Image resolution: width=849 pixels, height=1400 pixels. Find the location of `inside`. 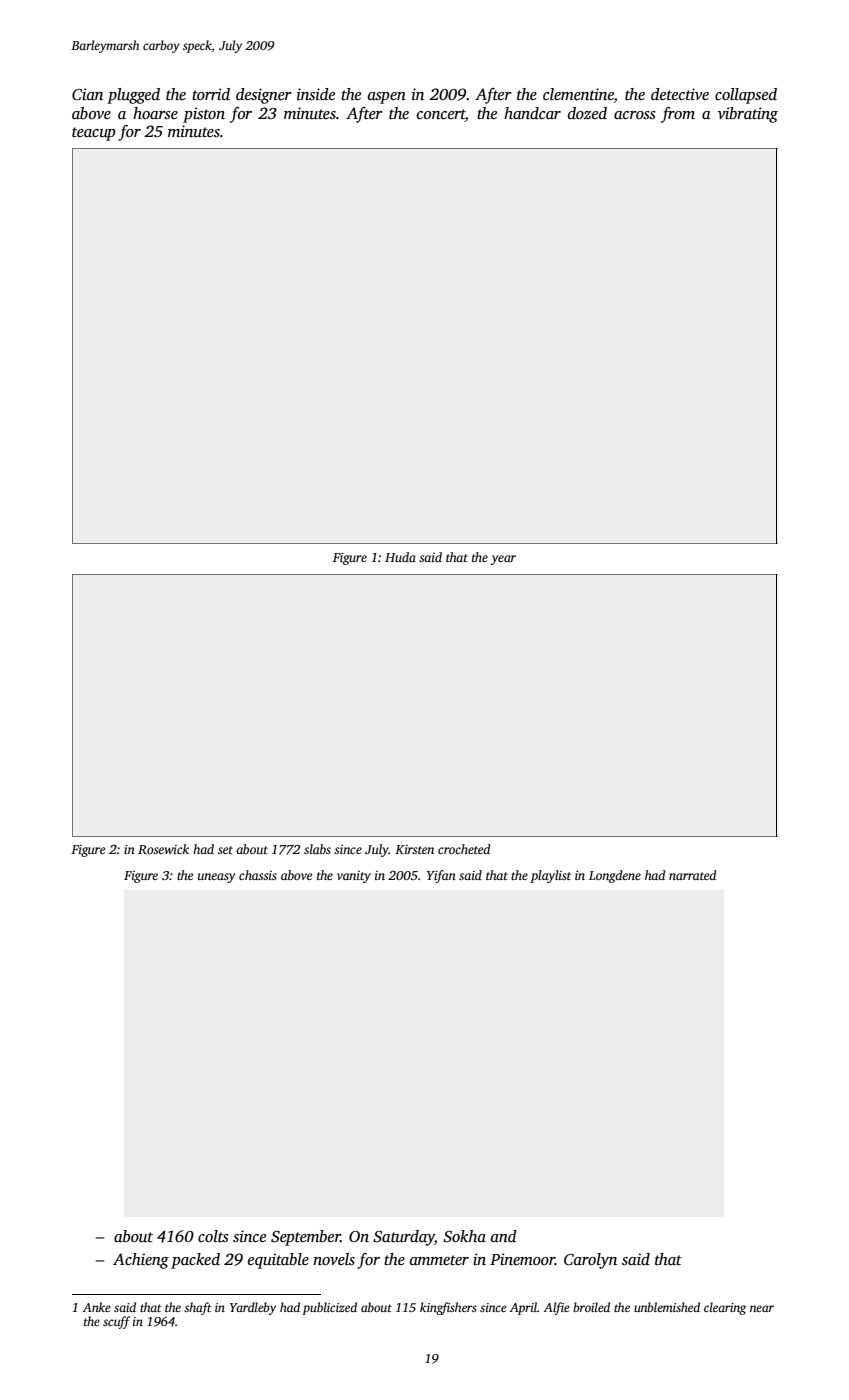

inside is located at coordinates (316, 94).
